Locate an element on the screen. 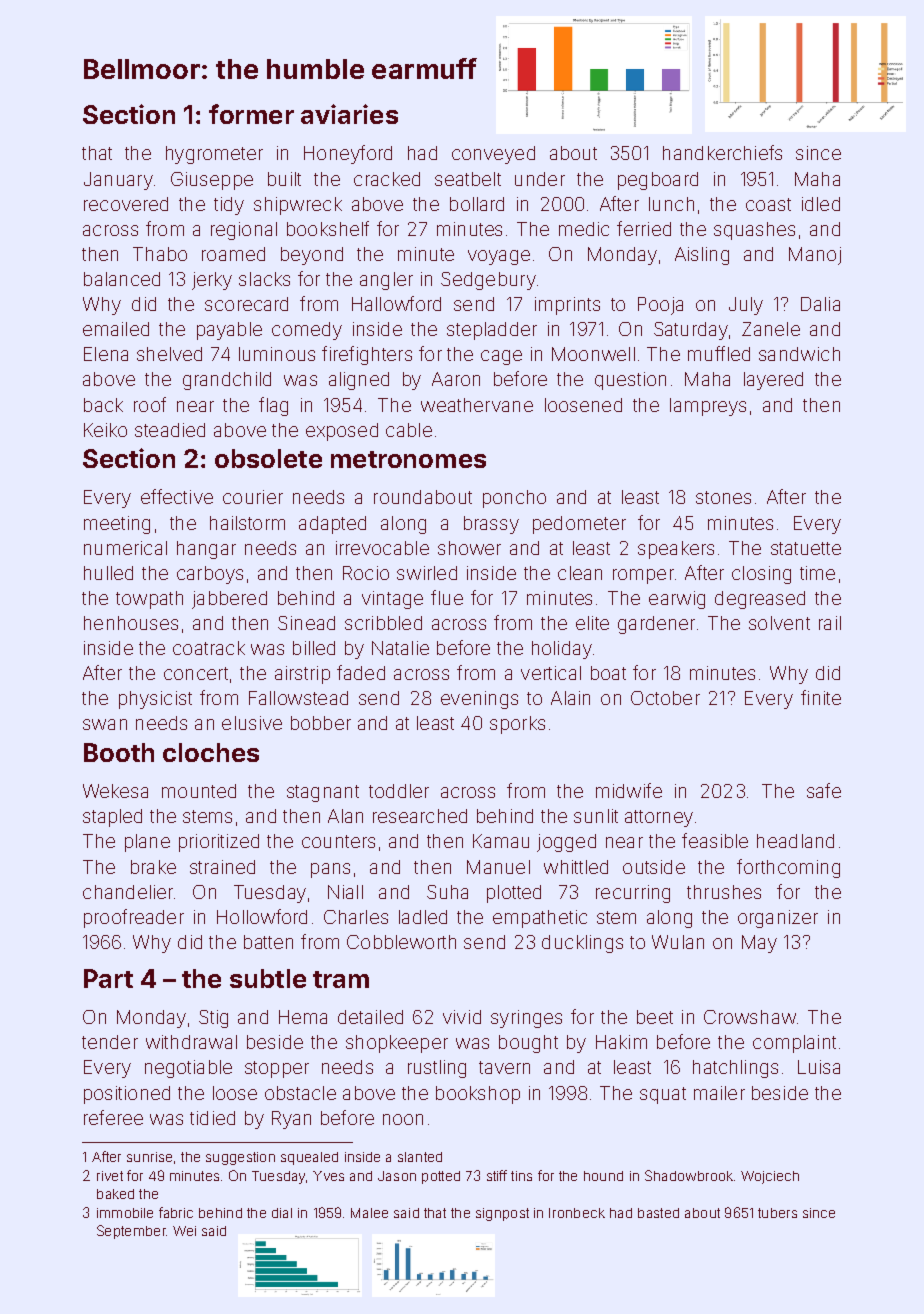 The height and width of the screenshot is (1314, 924). conveyed is located at coordinates (493, 155).
